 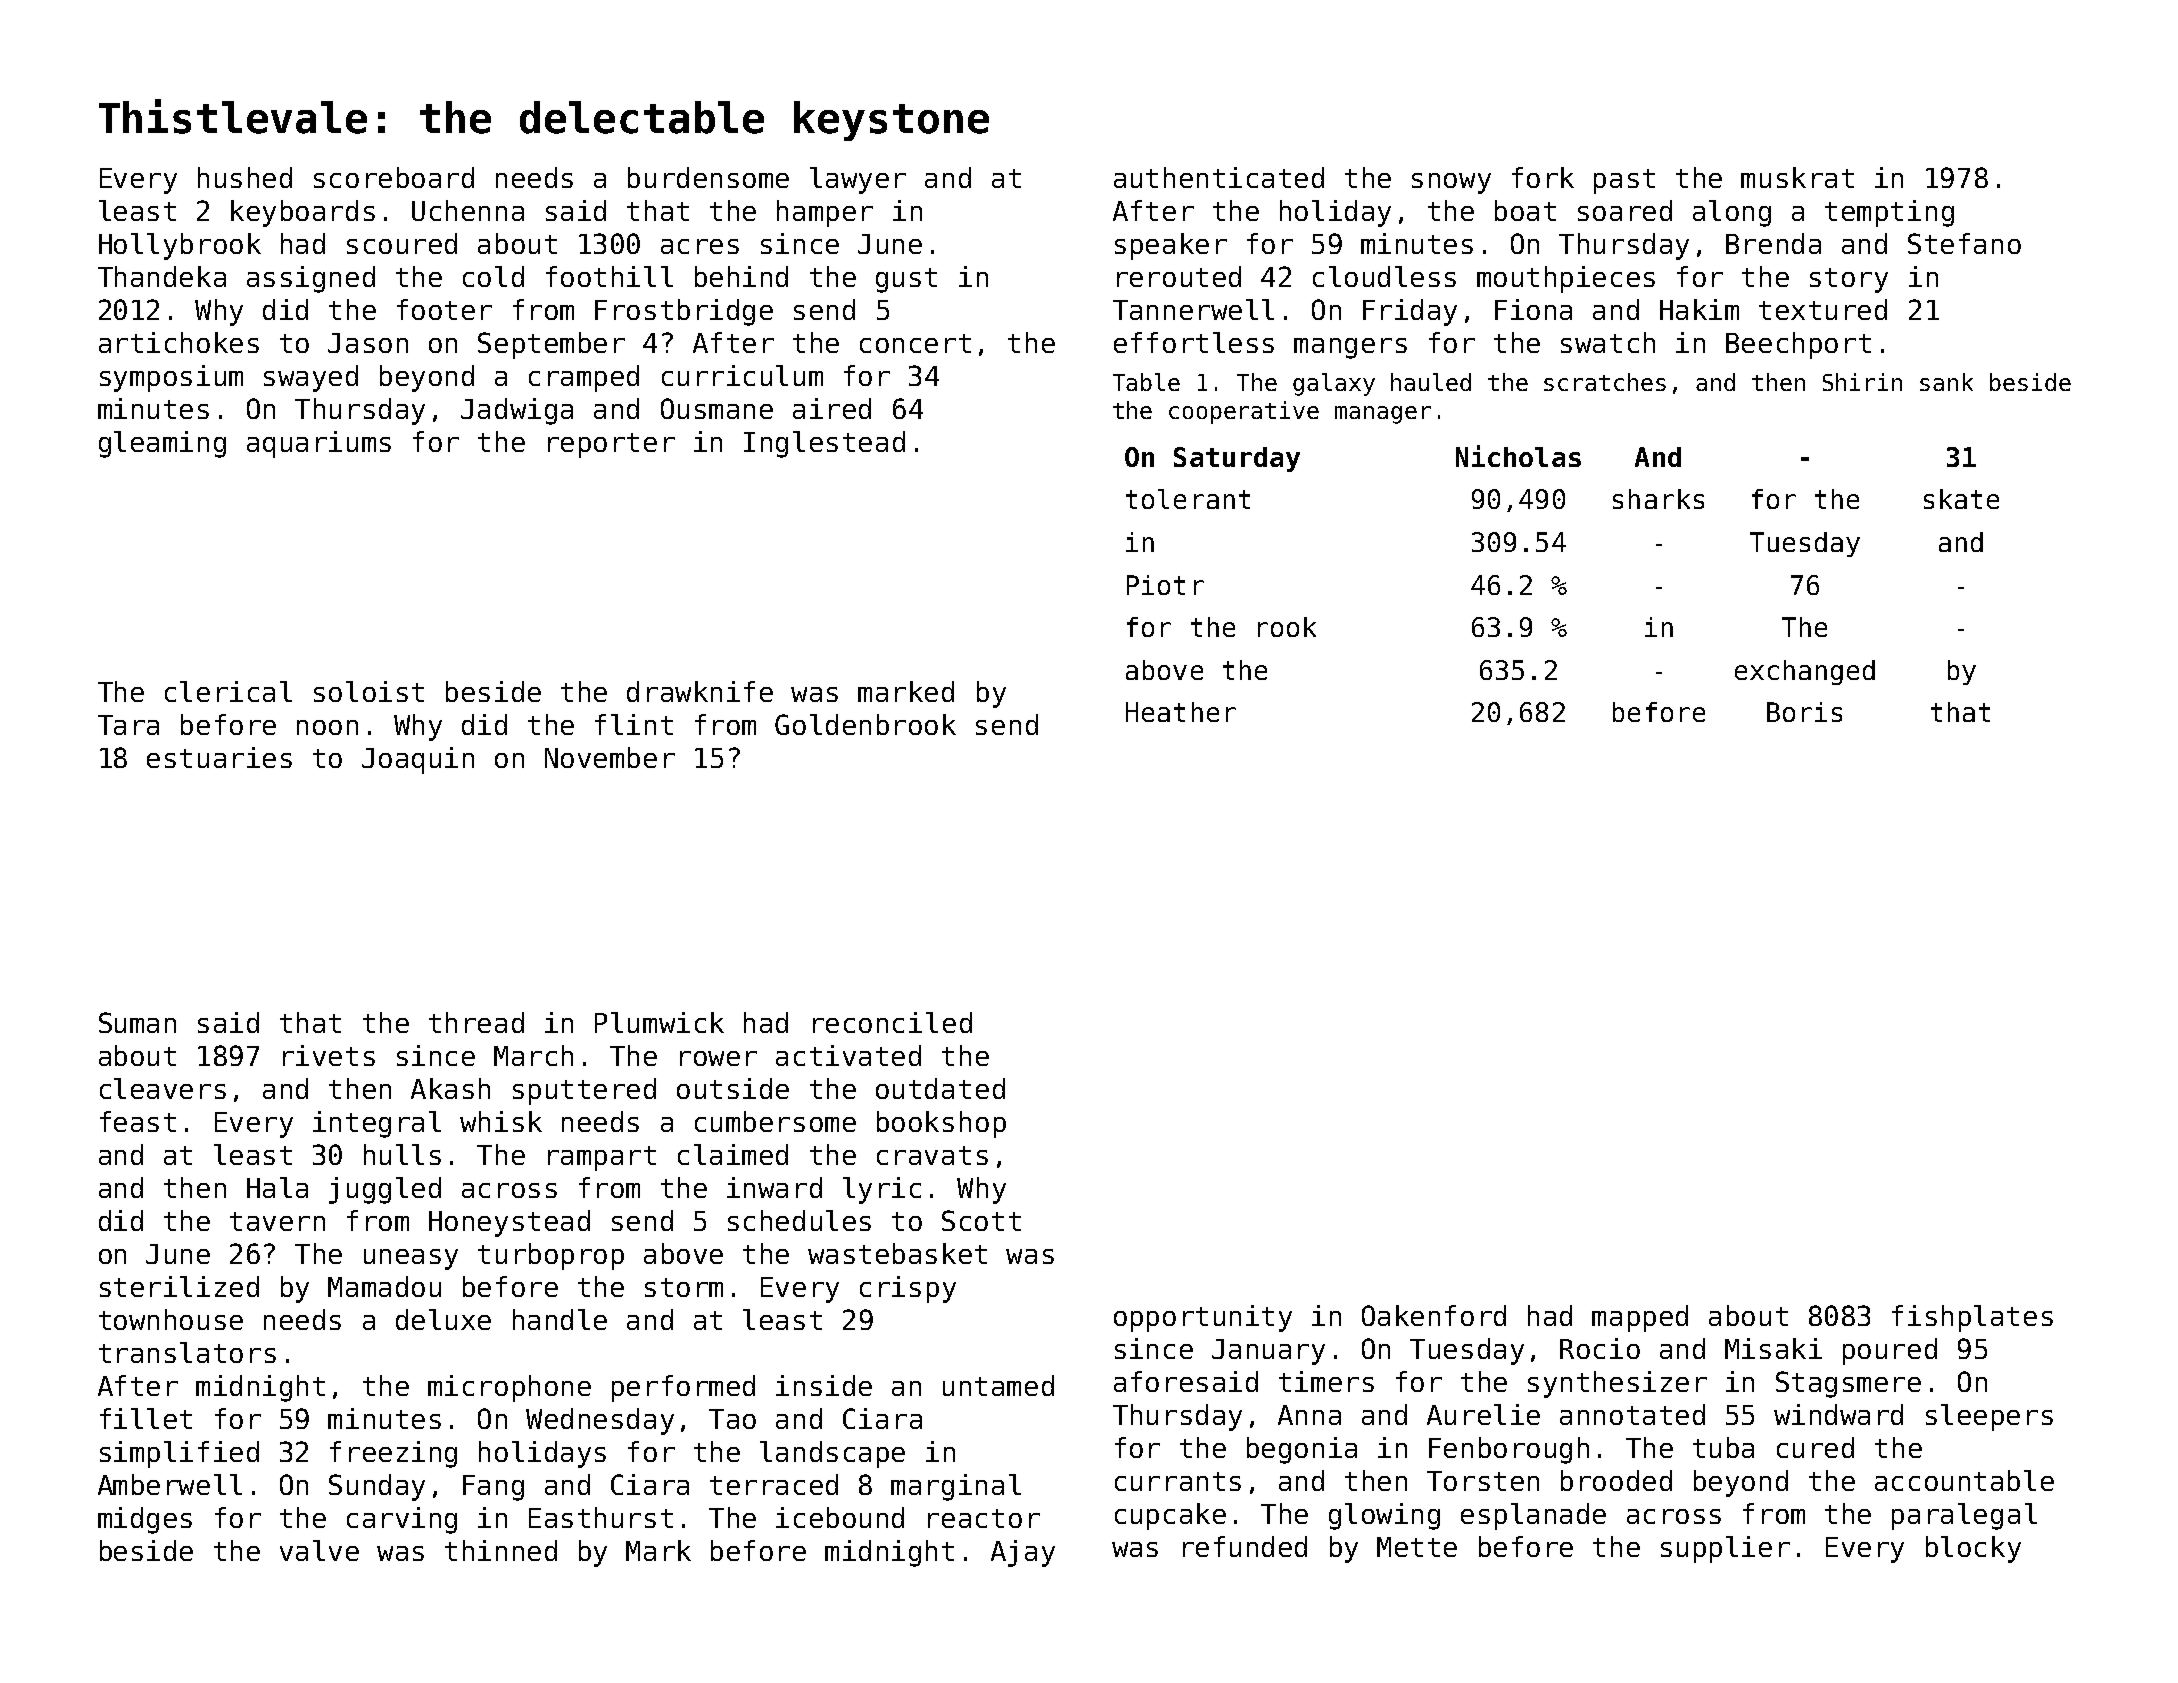 What do you see at coordinates (1973, 1549) in the image?
I see `blocky` at bounding box center [1973, 1549].
